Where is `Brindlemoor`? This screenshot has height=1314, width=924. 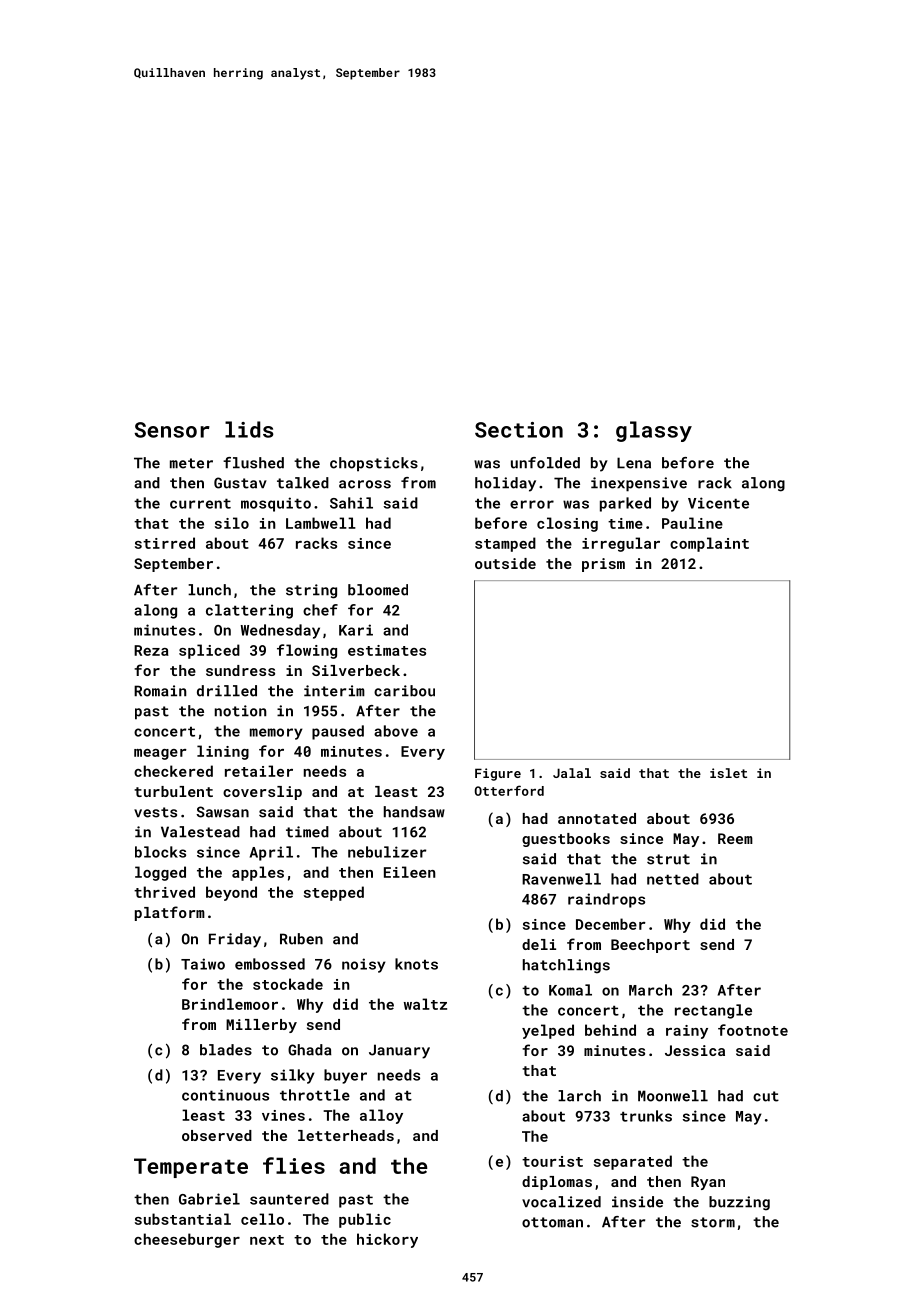
Brindlemoor is located at coordinates (230, 1004).
